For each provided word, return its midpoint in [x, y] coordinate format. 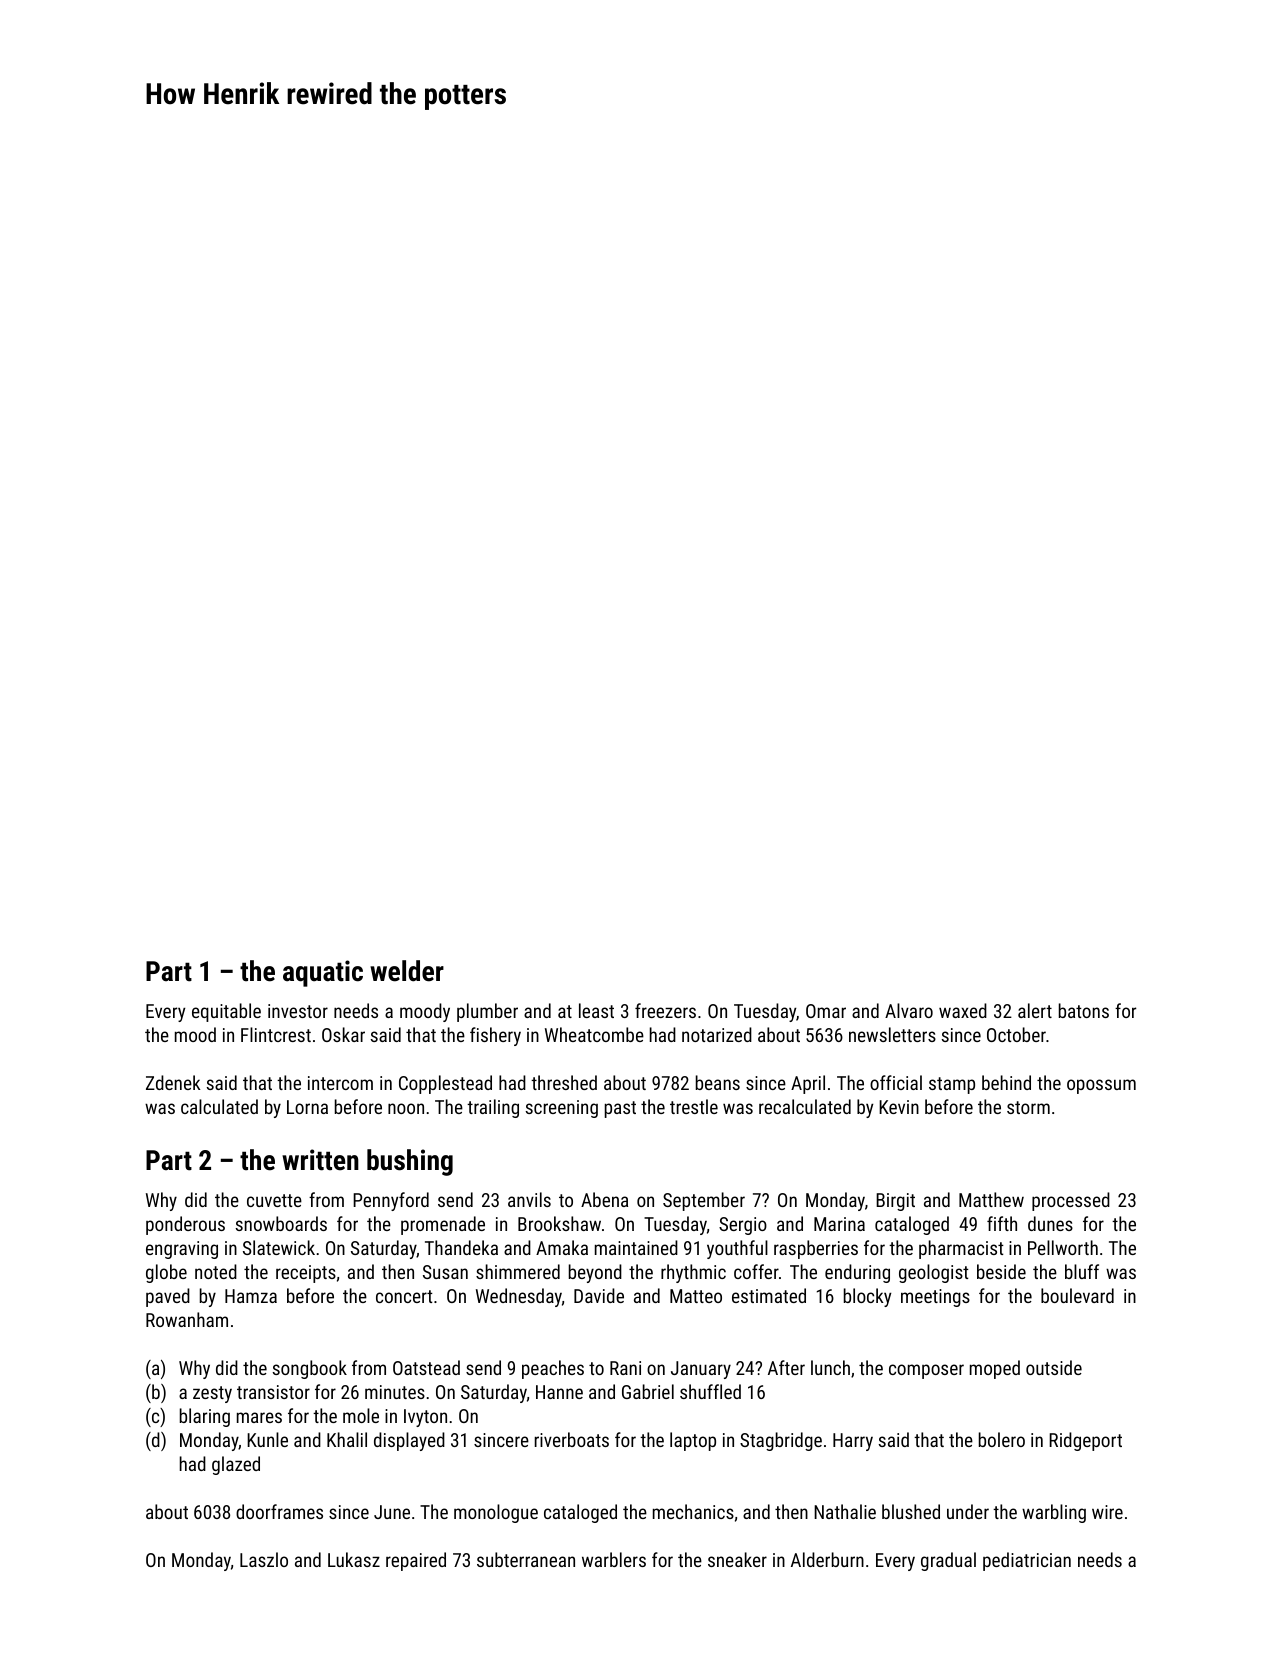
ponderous [185, 1225]
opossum [1101, 1086]
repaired [416, 1561]
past [620, 1109]
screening [562, 1109]
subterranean [526, 1559]
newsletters [892, 1034]
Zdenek [173, 1082]
